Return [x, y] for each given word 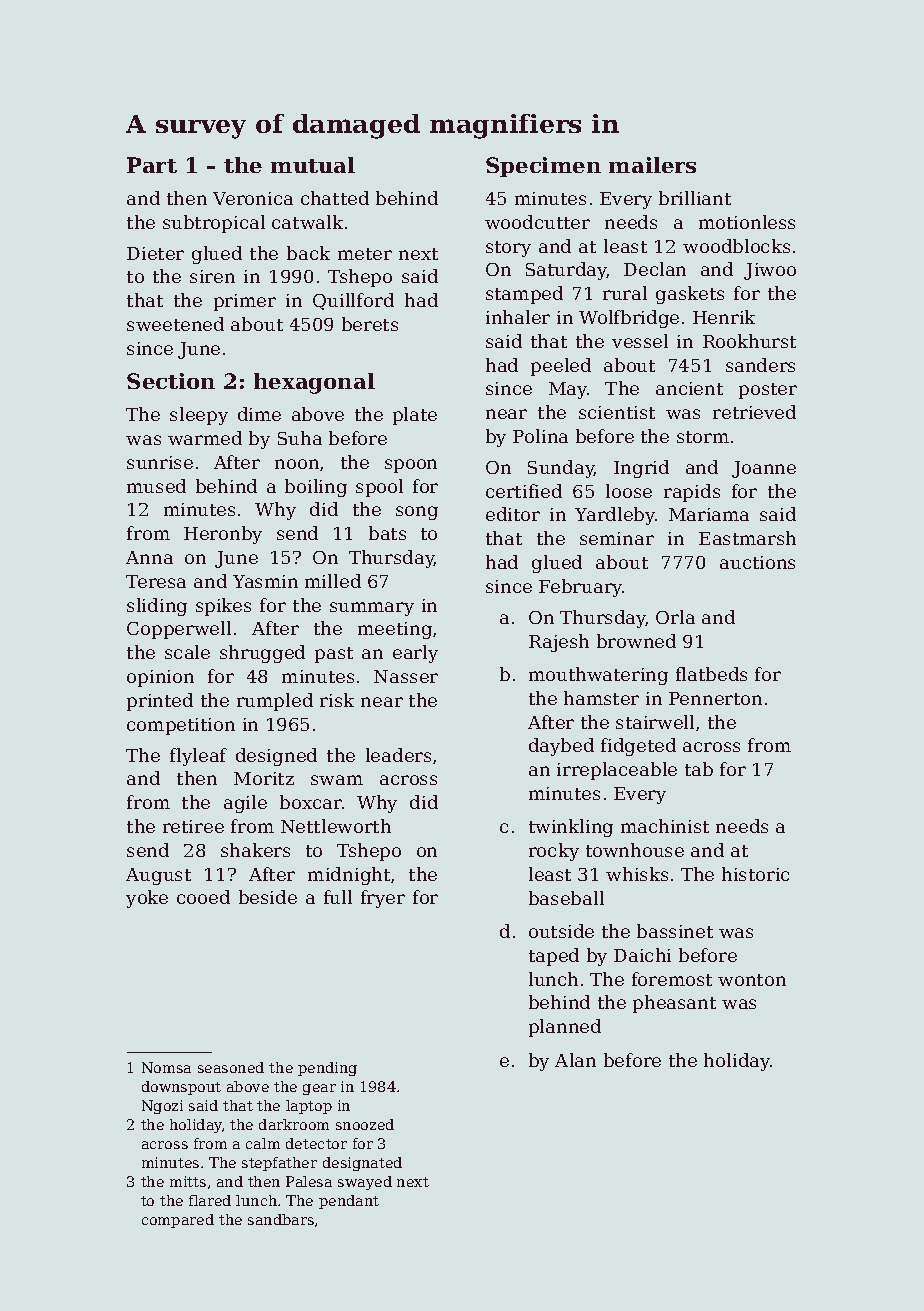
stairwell [655, 722]
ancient [689, 388]
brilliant [695, 198]
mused [156, 486]
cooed [203, 897]
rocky [554, 852]
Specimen [543, 167]
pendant [349, 1202]
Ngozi [162, 1107]
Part [152, 165]
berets [370, 324]
